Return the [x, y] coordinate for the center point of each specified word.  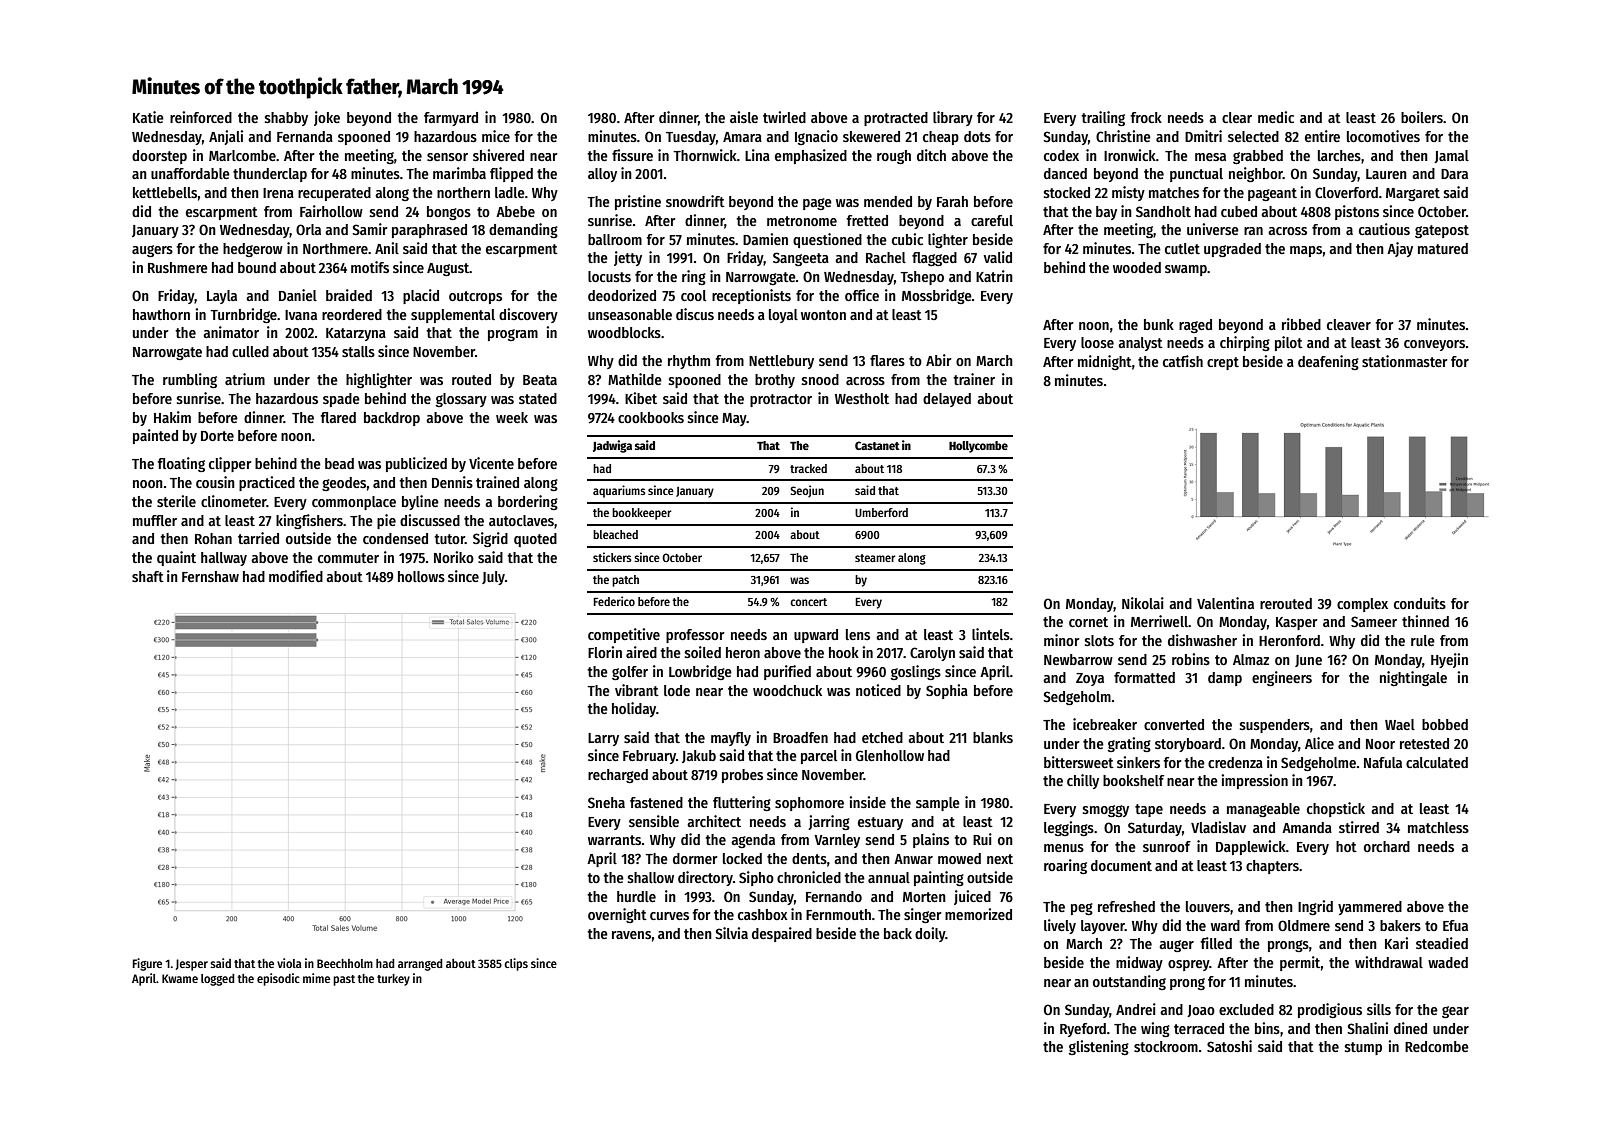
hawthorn [161, 314]
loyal [783, 316]
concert [808, 602]
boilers [1422, 117]
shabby [286, 119]
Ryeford [1083, 1030]
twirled [784, 117]
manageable [1263, 810]
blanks [993, 737]
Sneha [606, 802]
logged [218, 980]
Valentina [1225, 603]
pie [386, 521]
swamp [1186, 270]
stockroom [1166, 1046]
